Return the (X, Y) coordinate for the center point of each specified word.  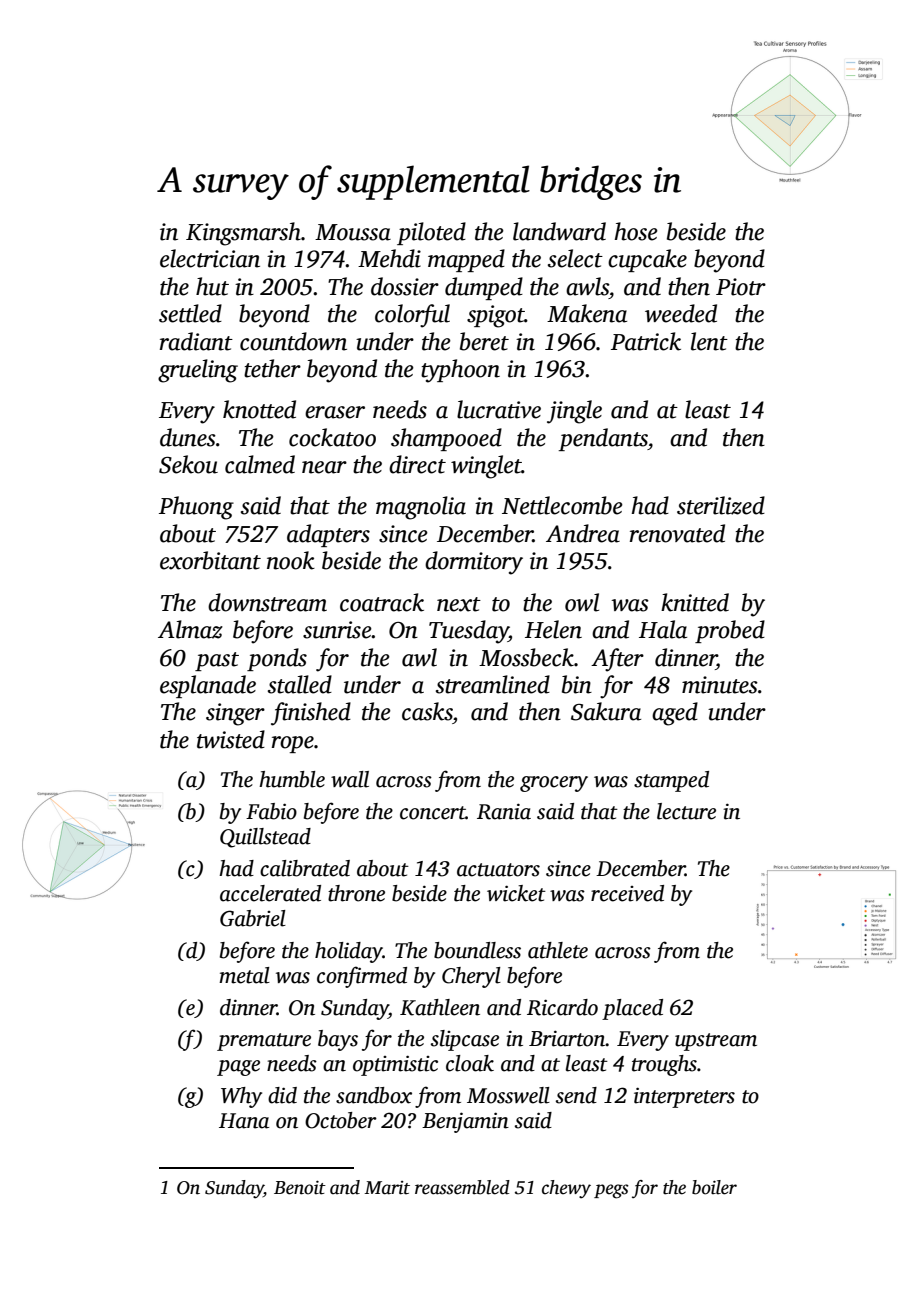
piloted (431, 233)
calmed (260, 464)
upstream (716, 1042)
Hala (663, 629)
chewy (566, 1189)
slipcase (465, 1040)
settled (190, 313)
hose (636, 231)
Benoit (300, 1187)
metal (244, 975)
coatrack (382, 602)
